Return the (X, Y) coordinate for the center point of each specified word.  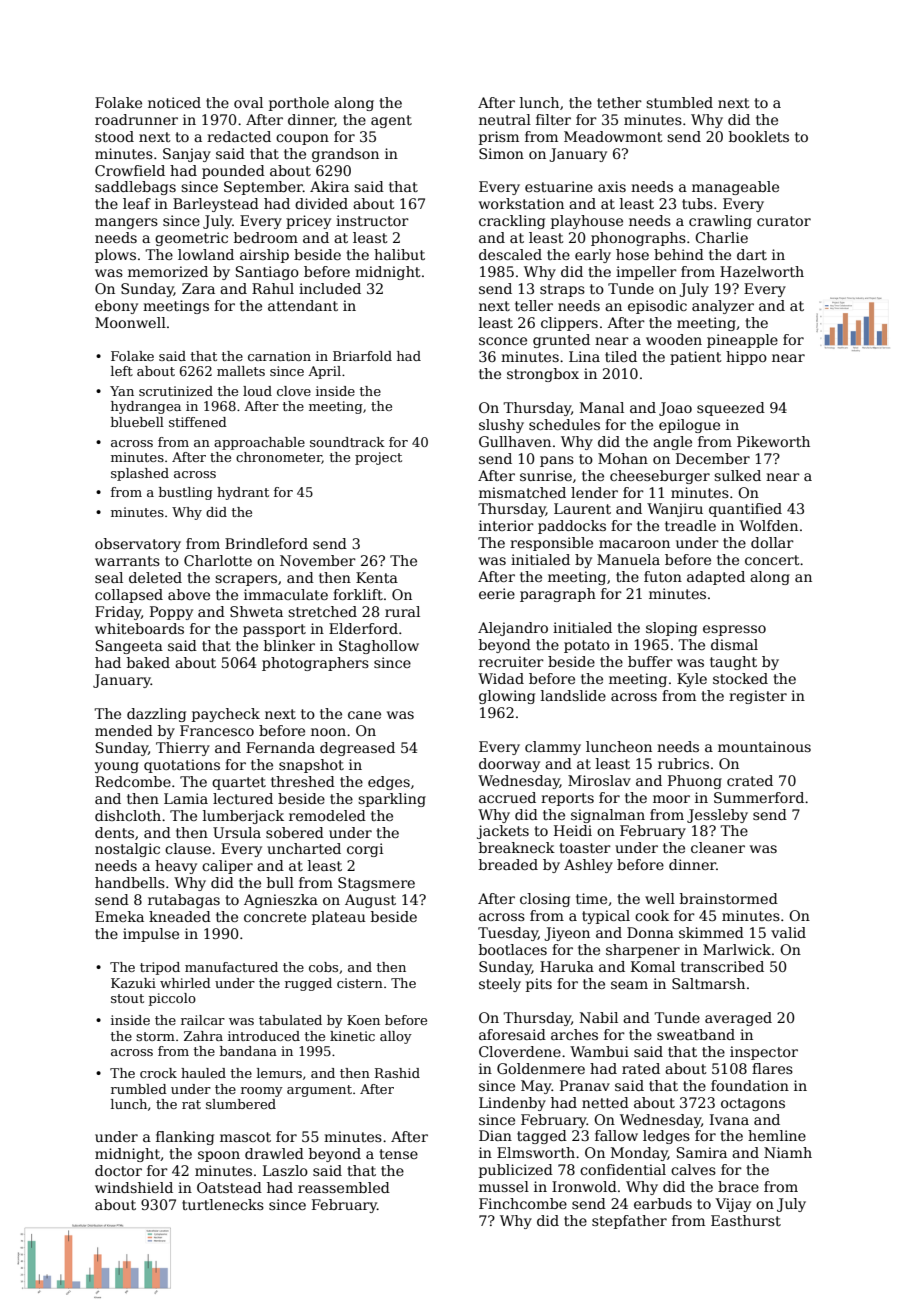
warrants (127, 561)
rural (402, 611)
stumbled (679, 102)
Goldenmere (541, 1068)
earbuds (663, 1203)
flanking (185, 1138)
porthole (299, 104)
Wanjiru (675, 510)
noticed (174, 102)
